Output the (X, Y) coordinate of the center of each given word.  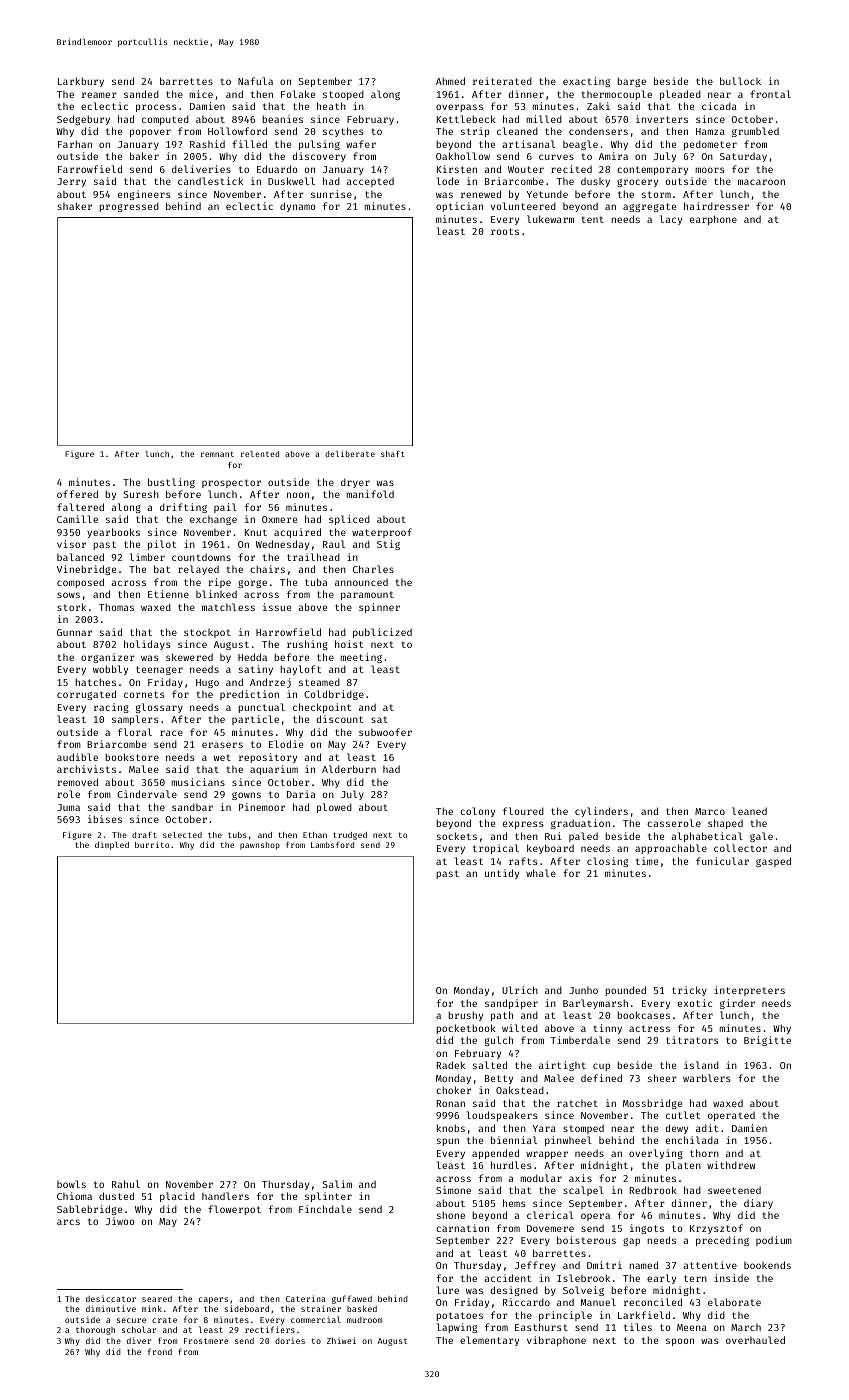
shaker (74, 206)
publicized (382, 633)
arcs (68, 1222)
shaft (393, 454)
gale (761, 837)
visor (71, 544)
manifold (370, 494)
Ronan (451, 1103)
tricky (689, 991)
